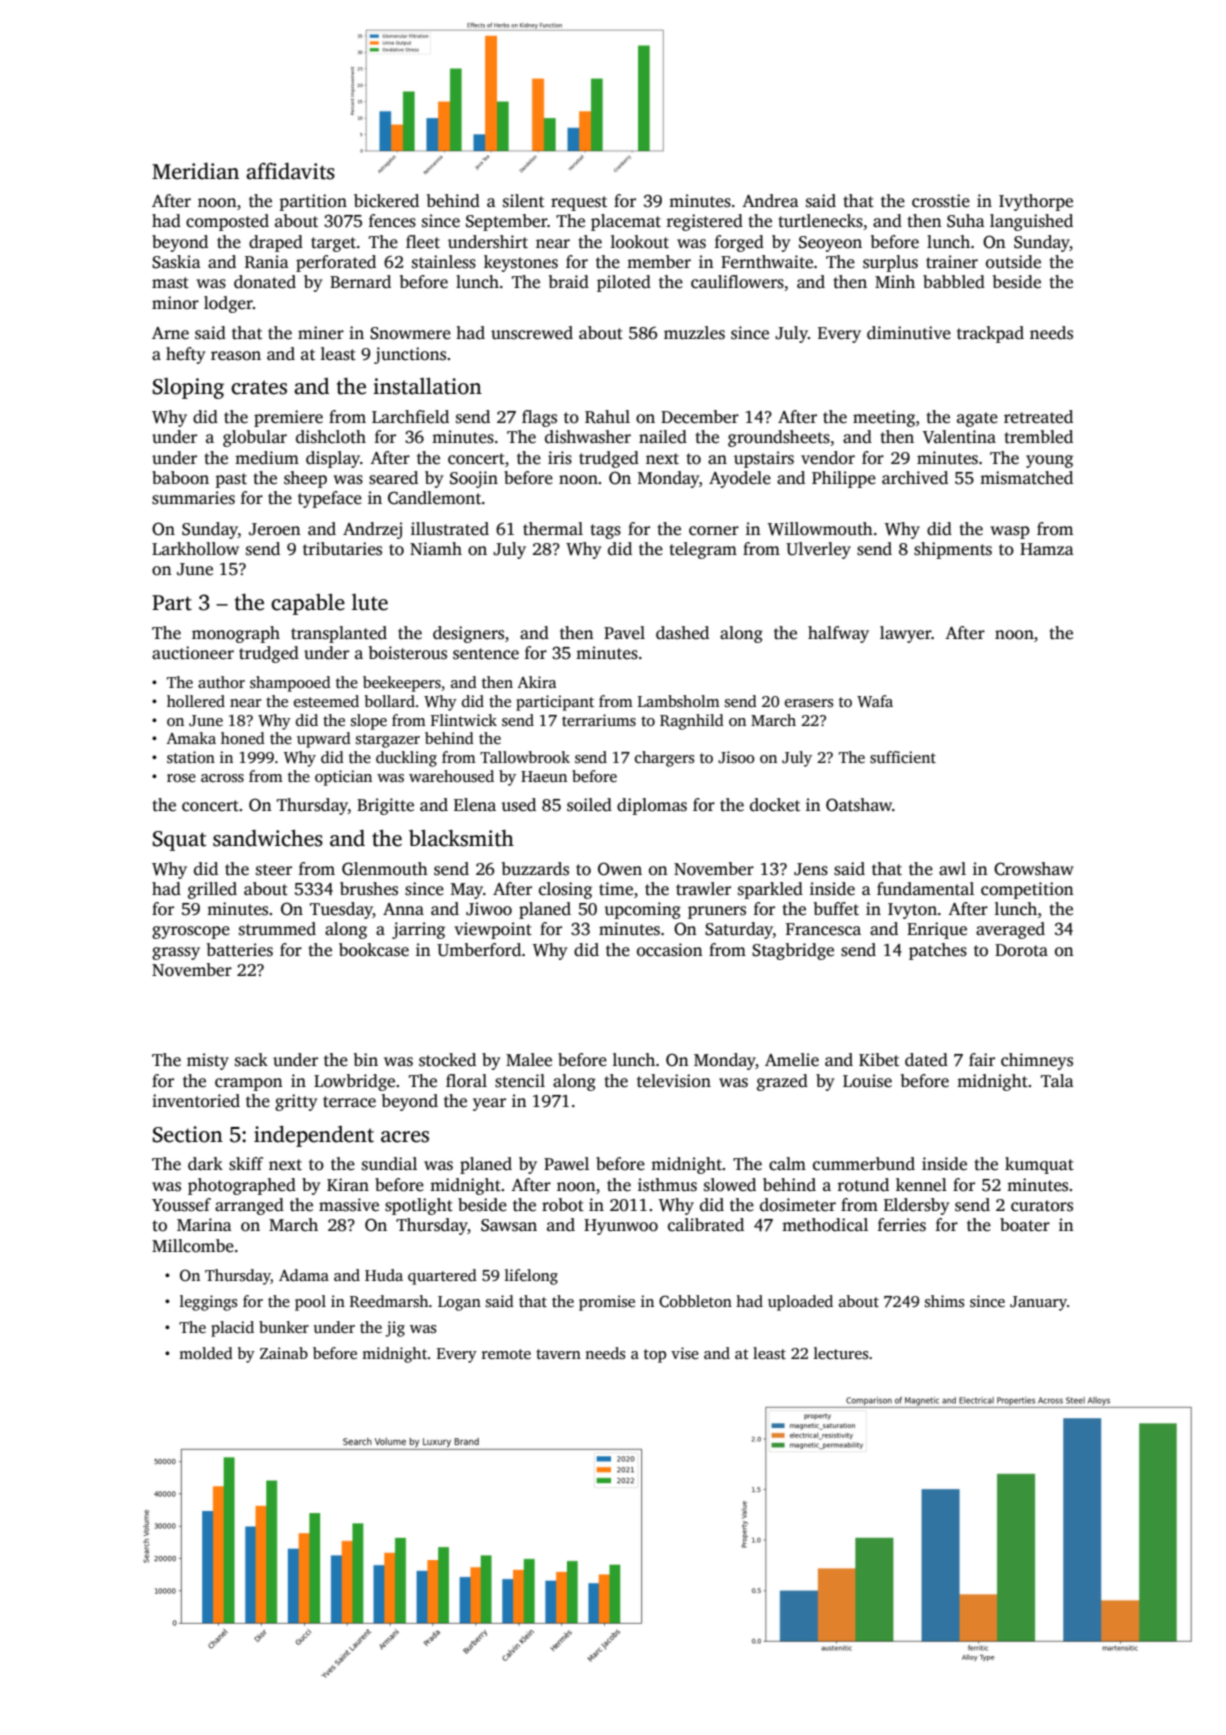  What do you see at coordinates (468, 634) in the screenshot?
I see `designers` at bounding box center [468, 634].
